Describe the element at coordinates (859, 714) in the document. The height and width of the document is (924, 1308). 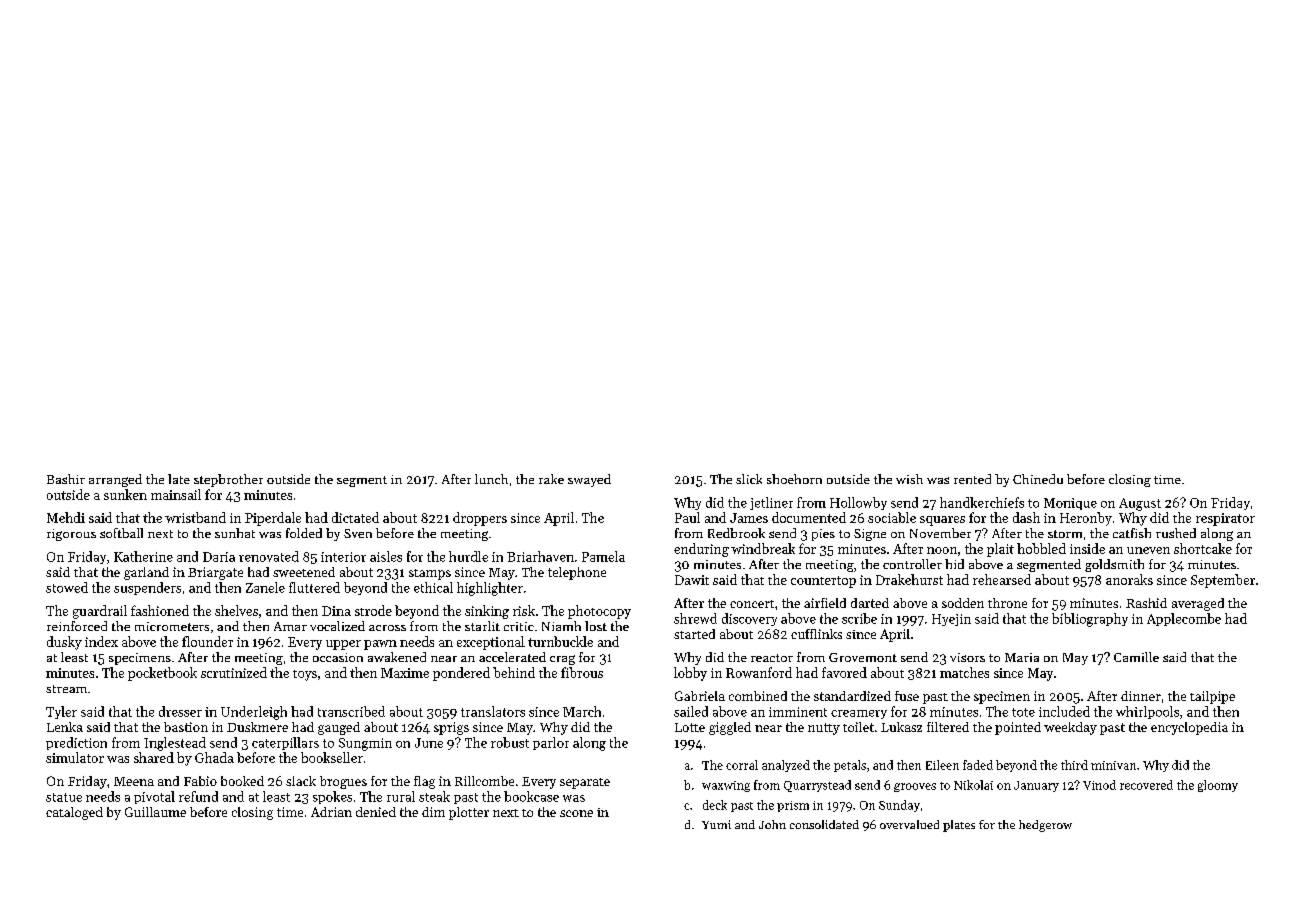
I see `creamery` at that location.
